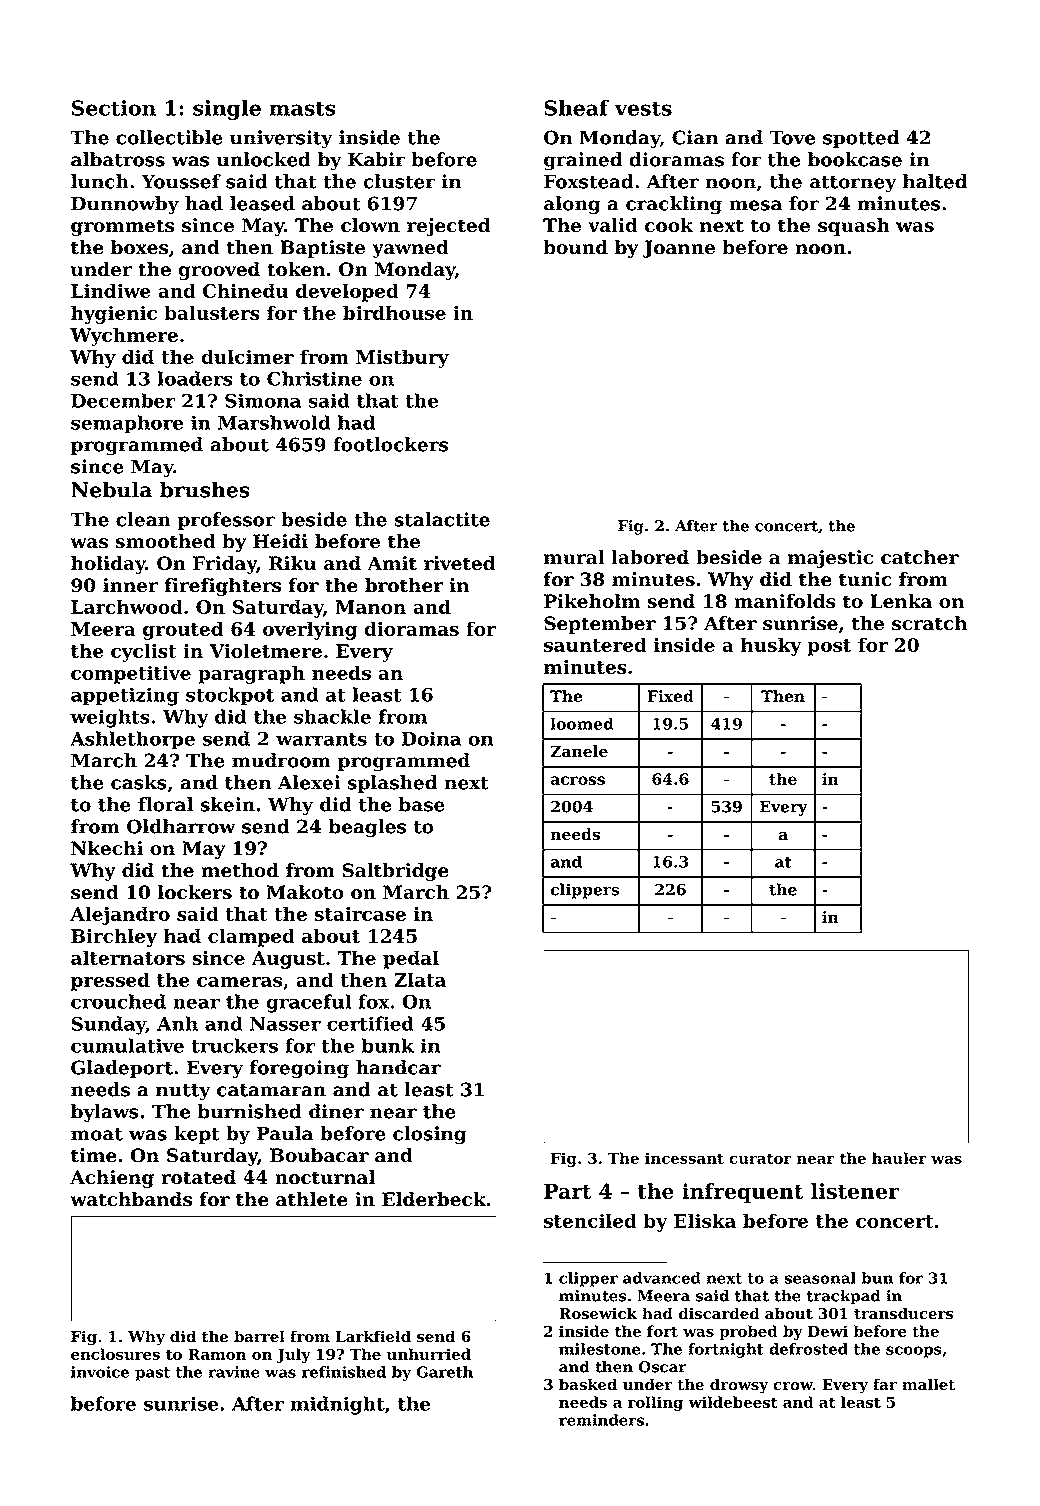  What do you see at coordinates (371, 607) in the image?
I see `Manon` at bounding box center [371, 607].
